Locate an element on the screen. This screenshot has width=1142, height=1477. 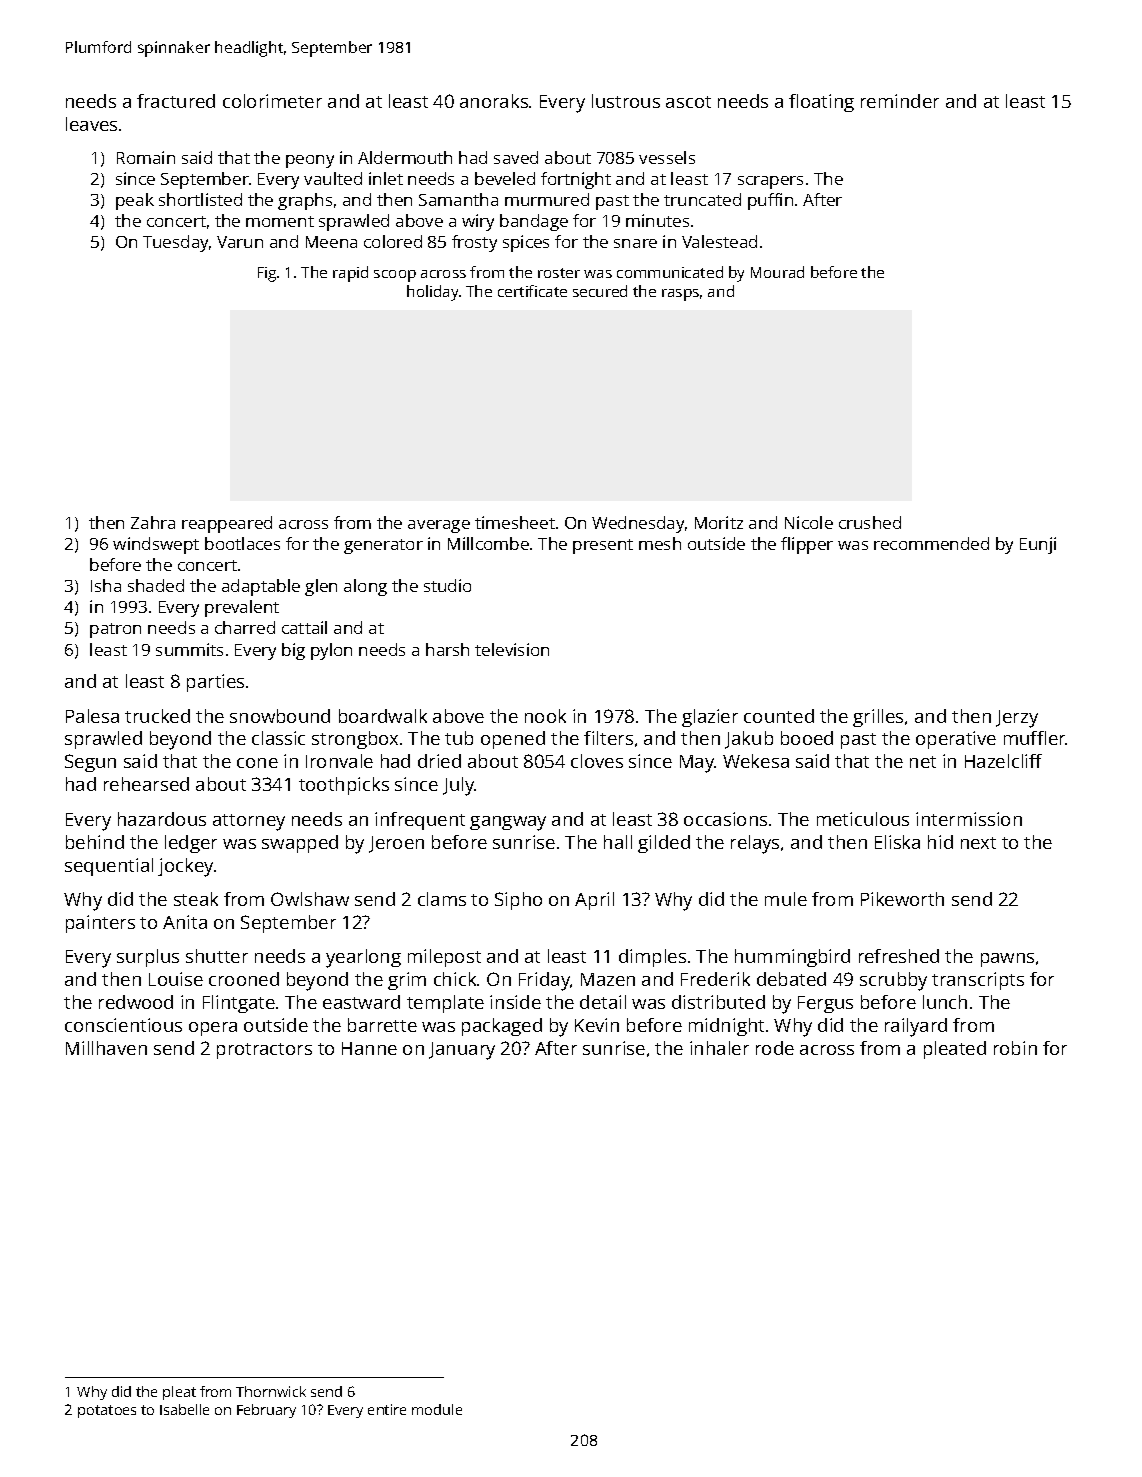
module is located at coordinates (437, 1409).
